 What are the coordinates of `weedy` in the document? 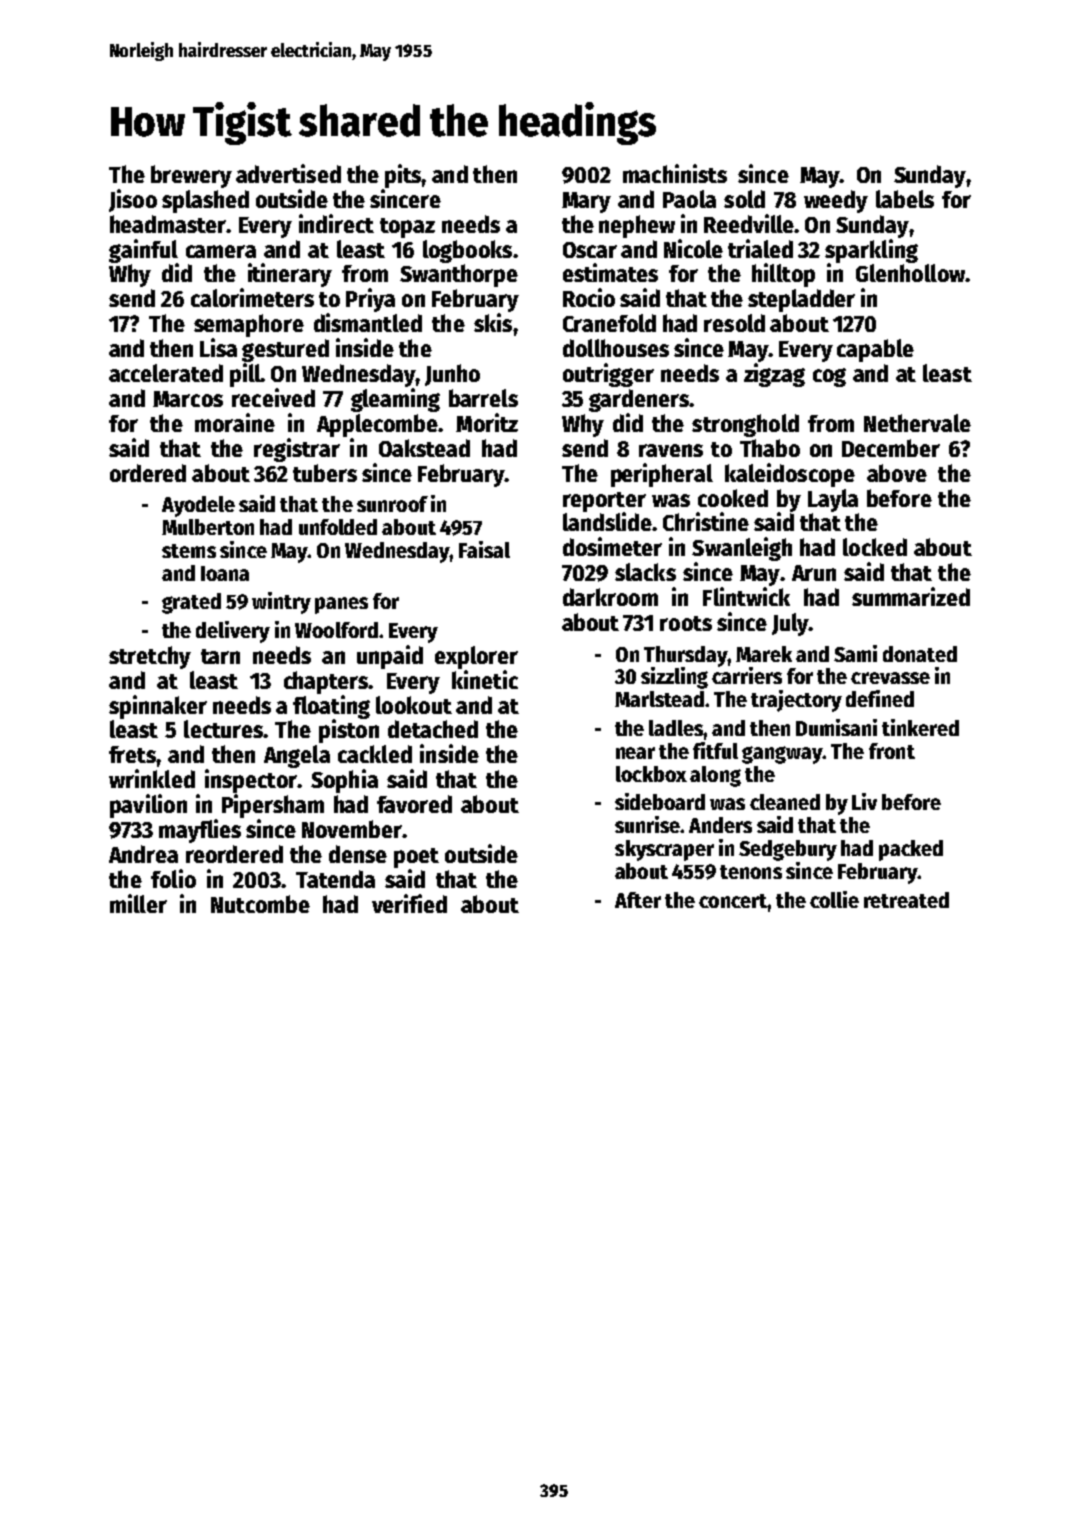 It's located at (836, 201).
